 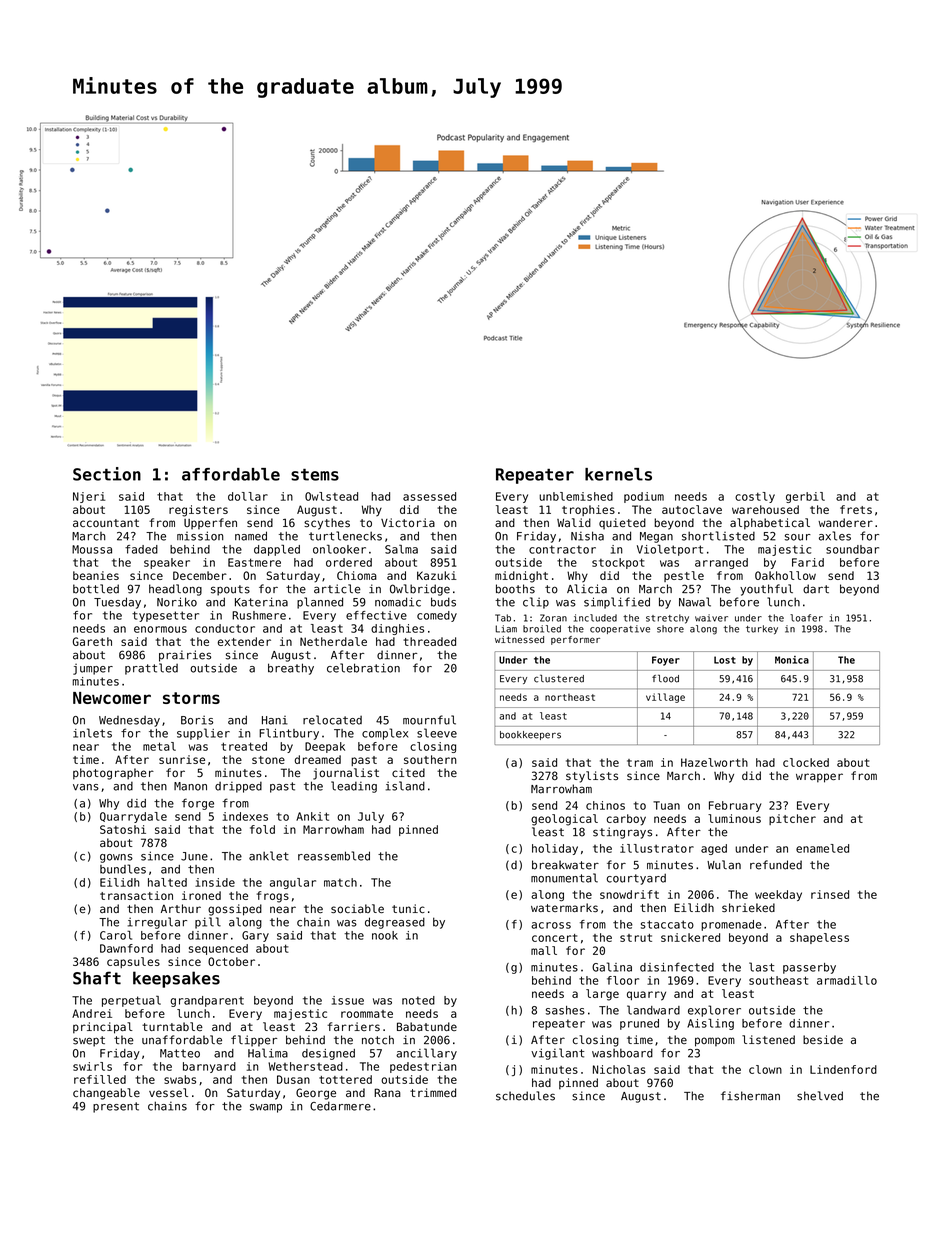 I want to click on carboy, so click(x=626, y=820).
